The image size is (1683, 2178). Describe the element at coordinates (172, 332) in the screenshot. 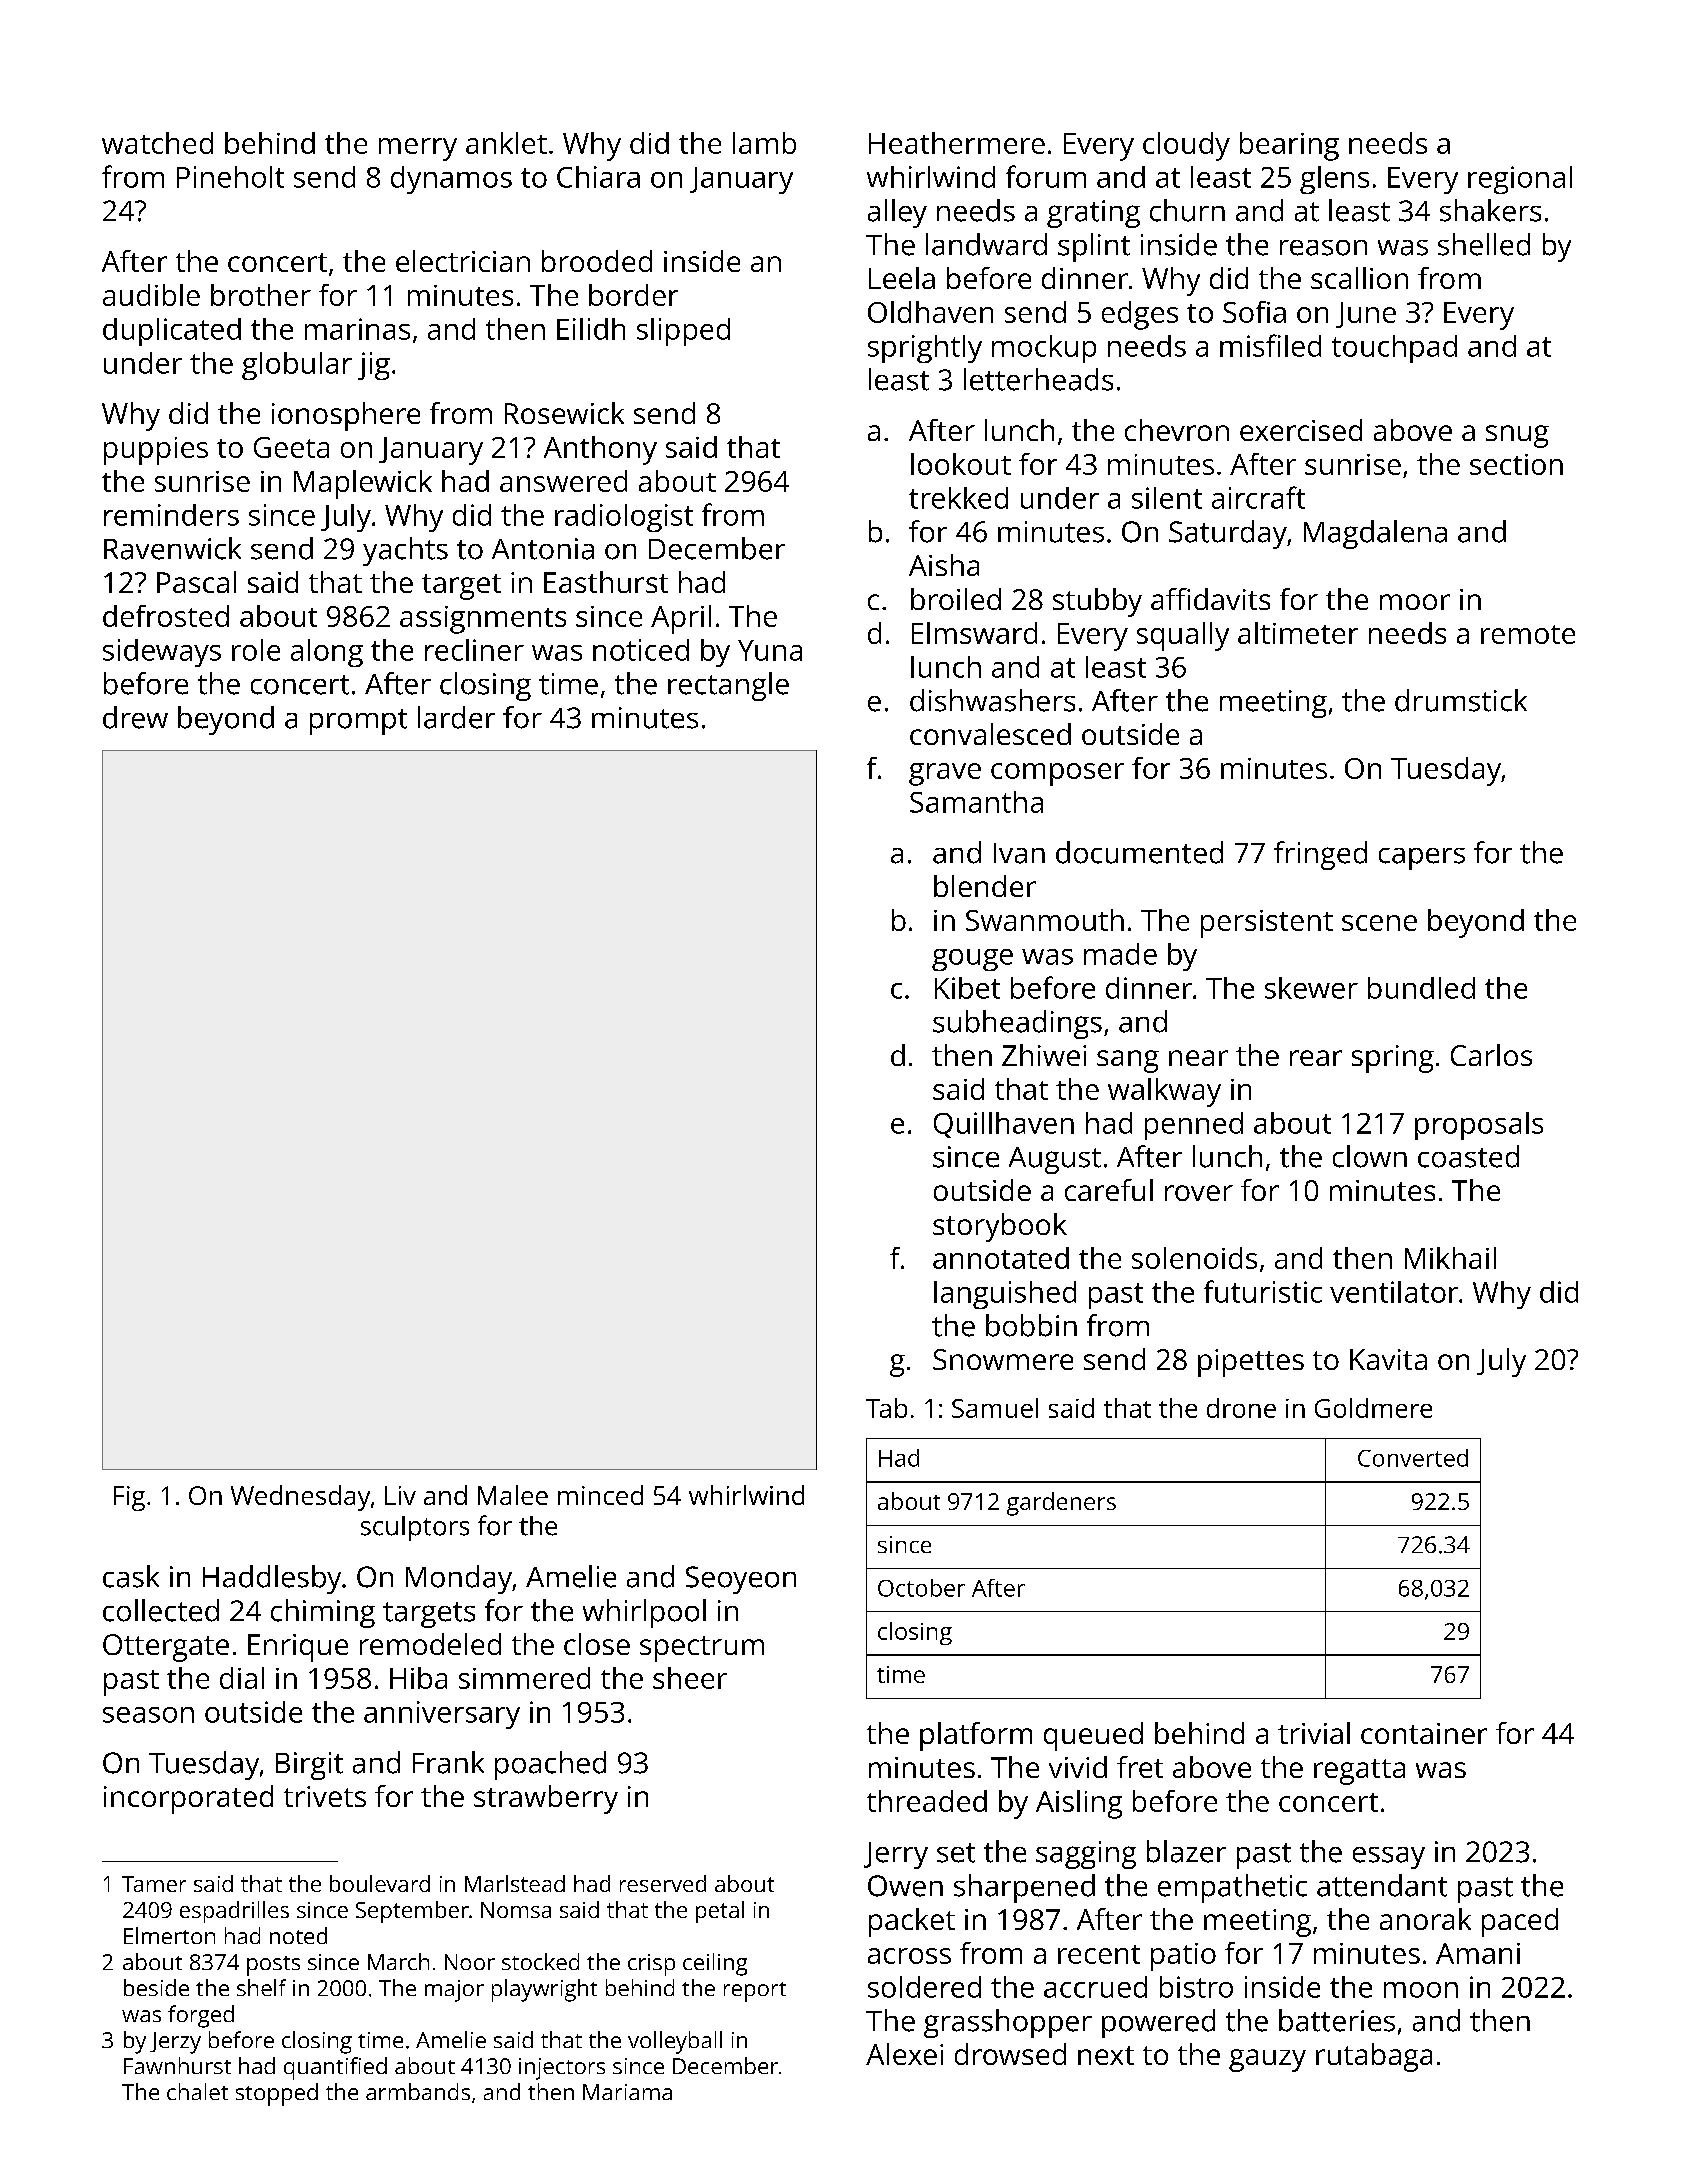

I see `duplicated` at that location.
